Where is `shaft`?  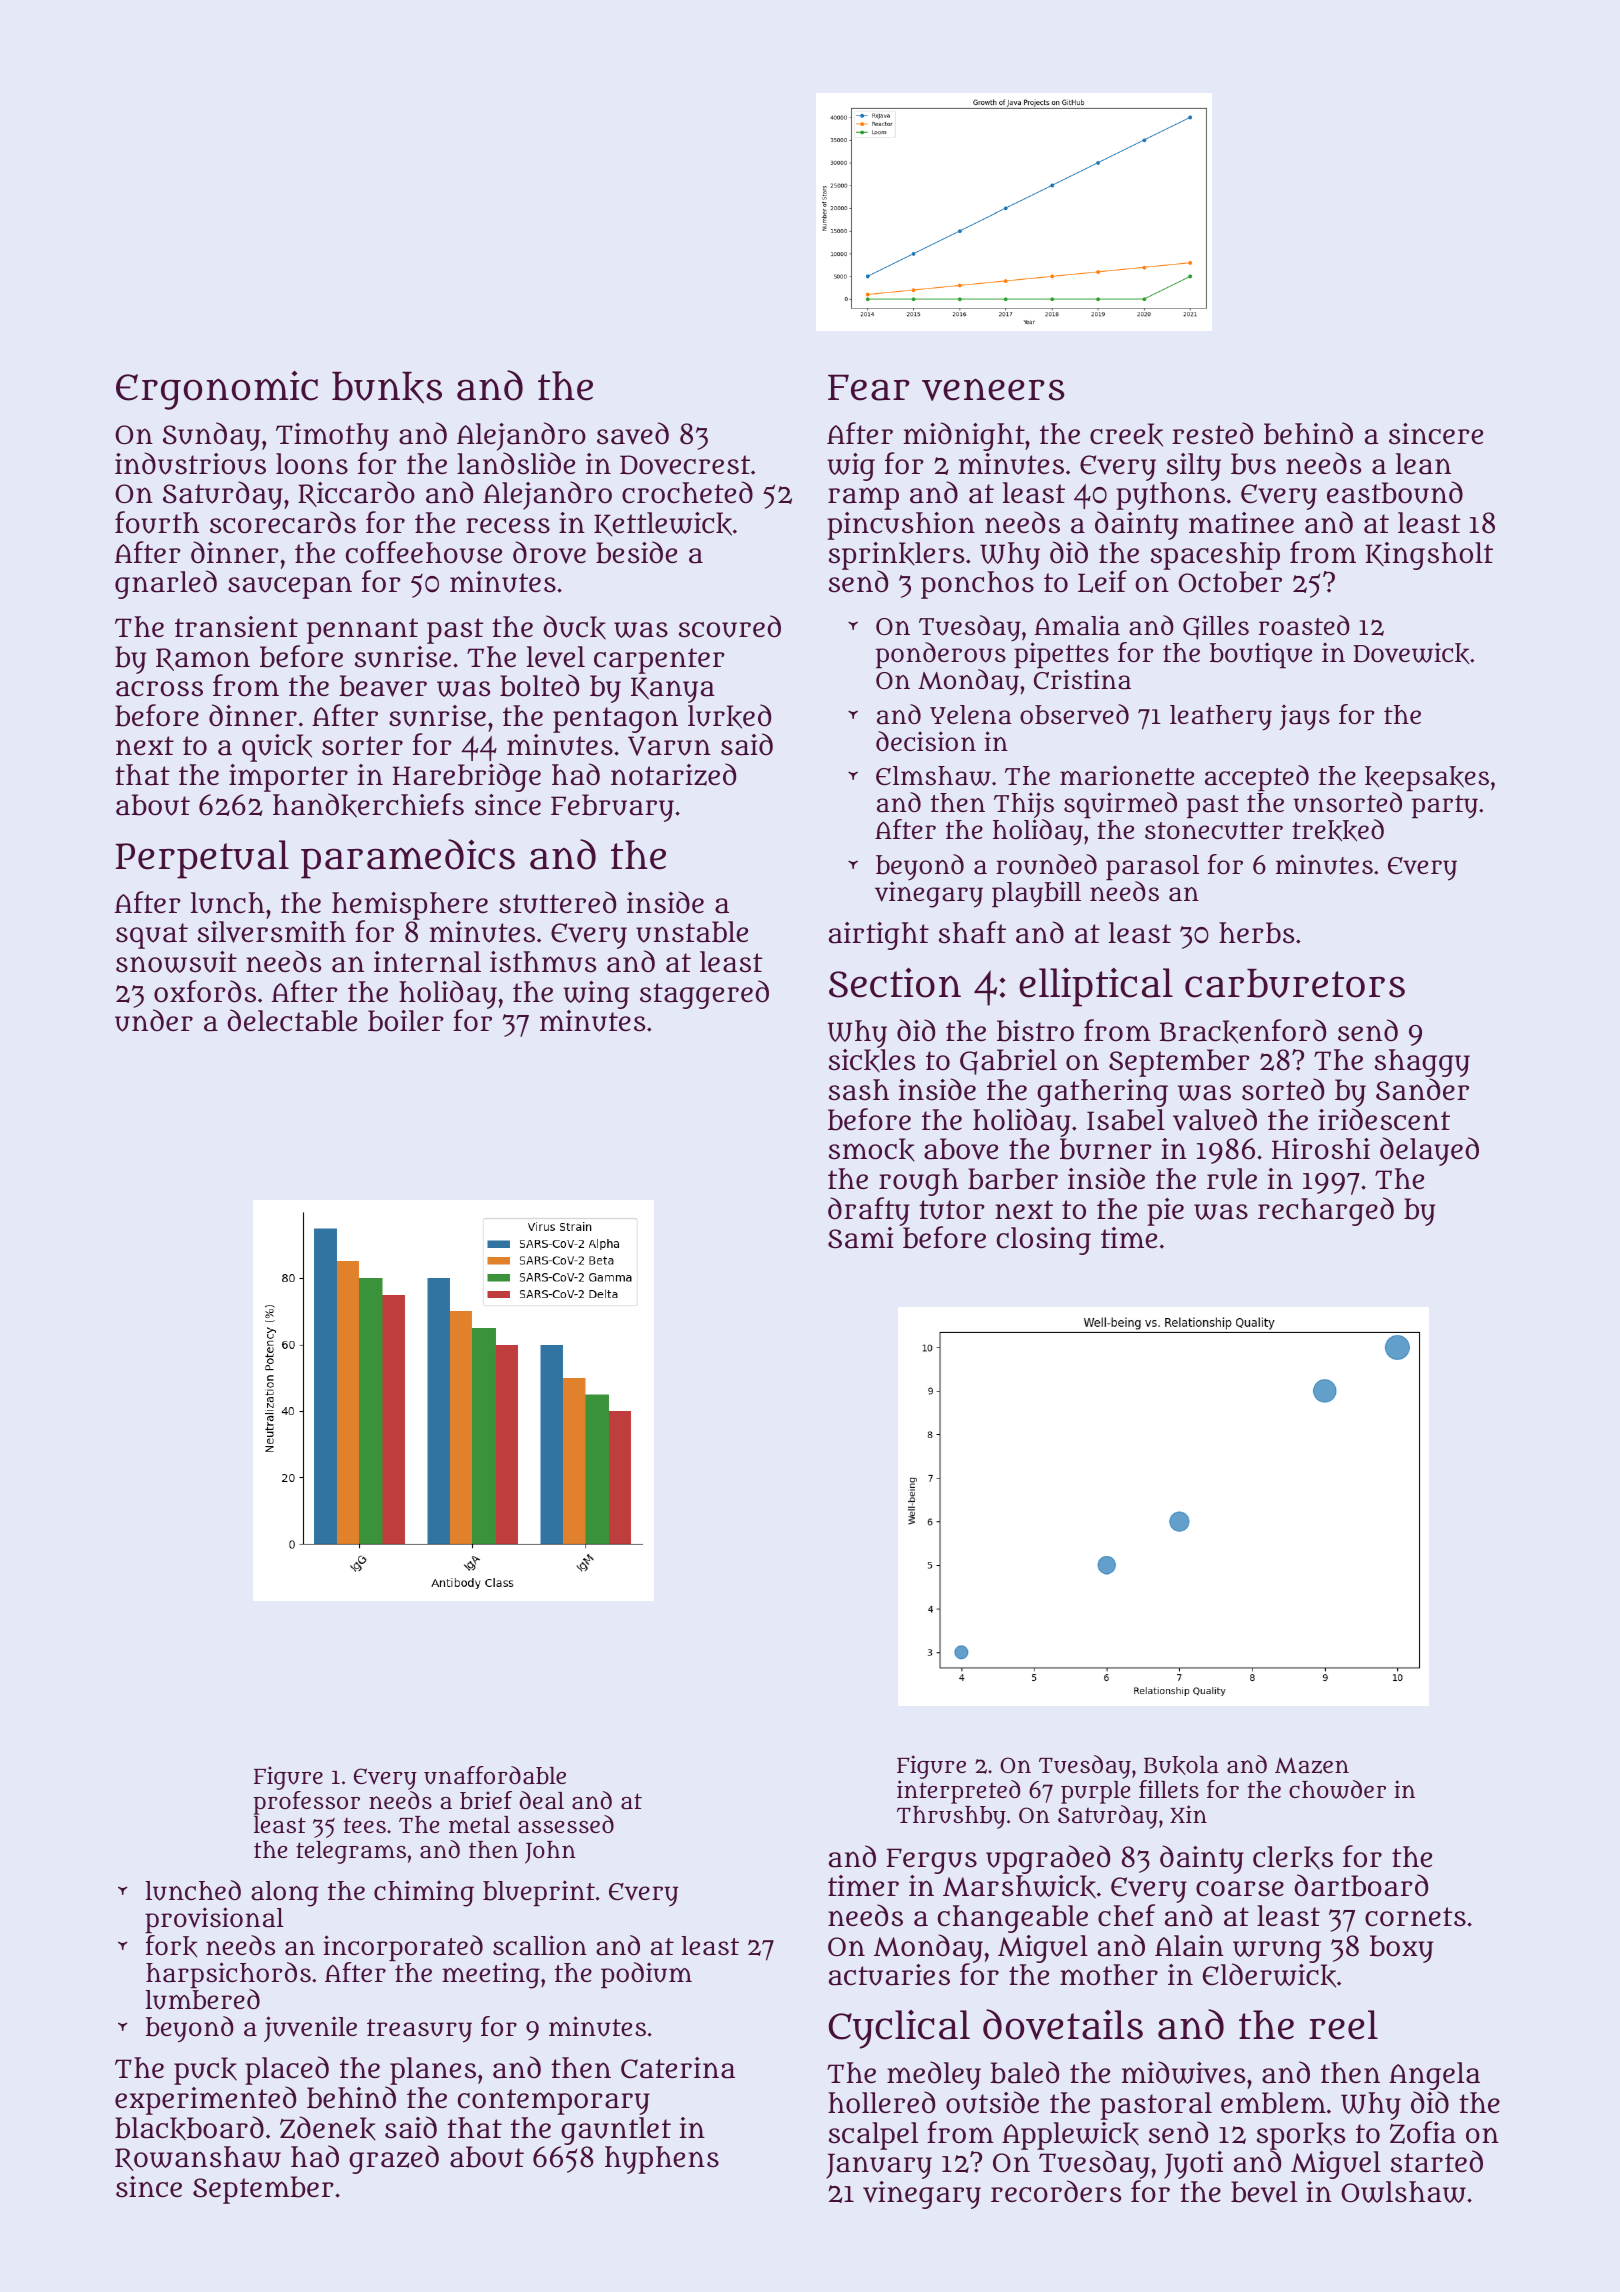 shaft is located at coordinates (972, 932).
